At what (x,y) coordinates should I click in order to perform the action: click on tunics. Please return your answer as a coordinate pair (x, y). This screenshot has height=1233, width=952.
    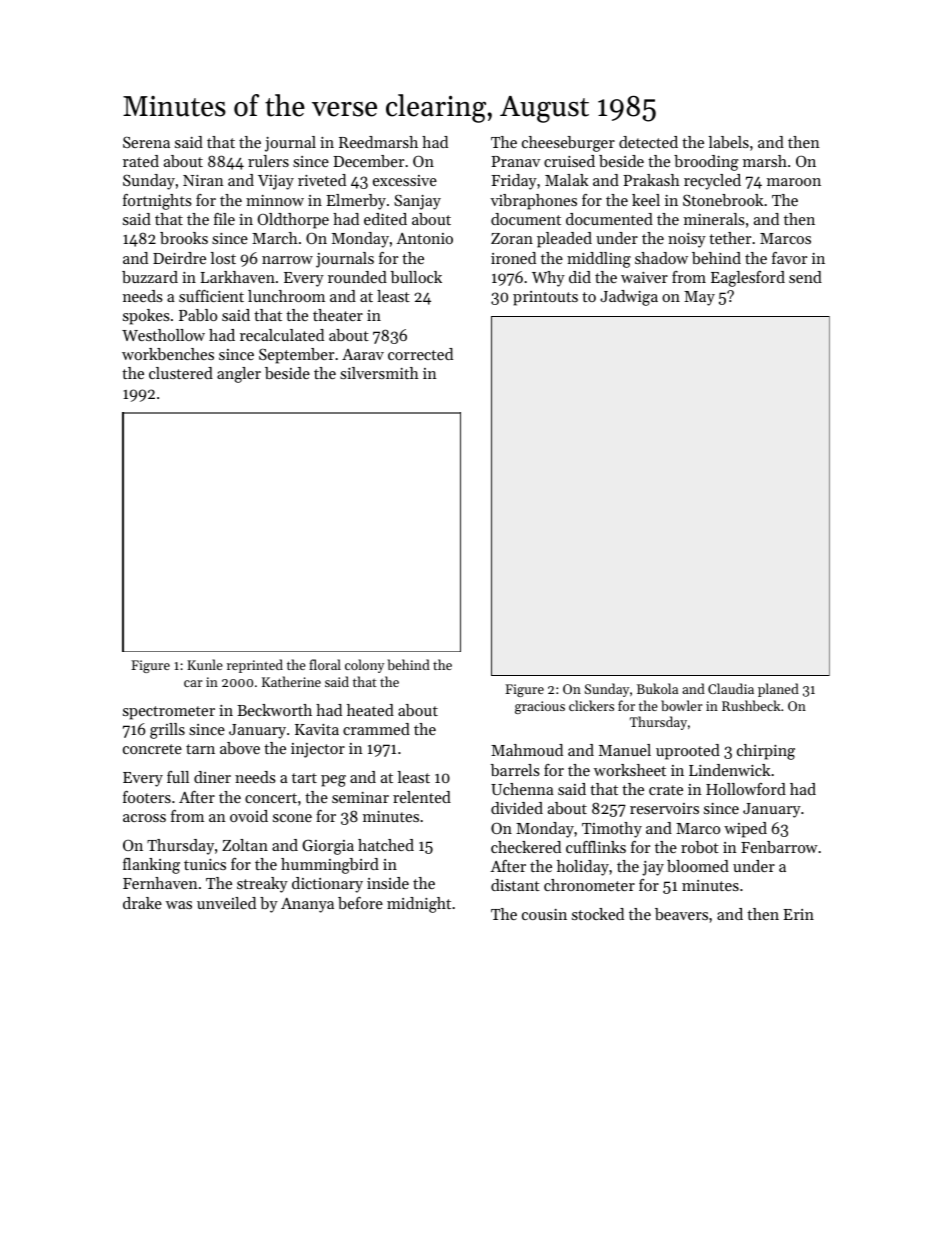
    Looking at the image, I should click on (205, 864).
